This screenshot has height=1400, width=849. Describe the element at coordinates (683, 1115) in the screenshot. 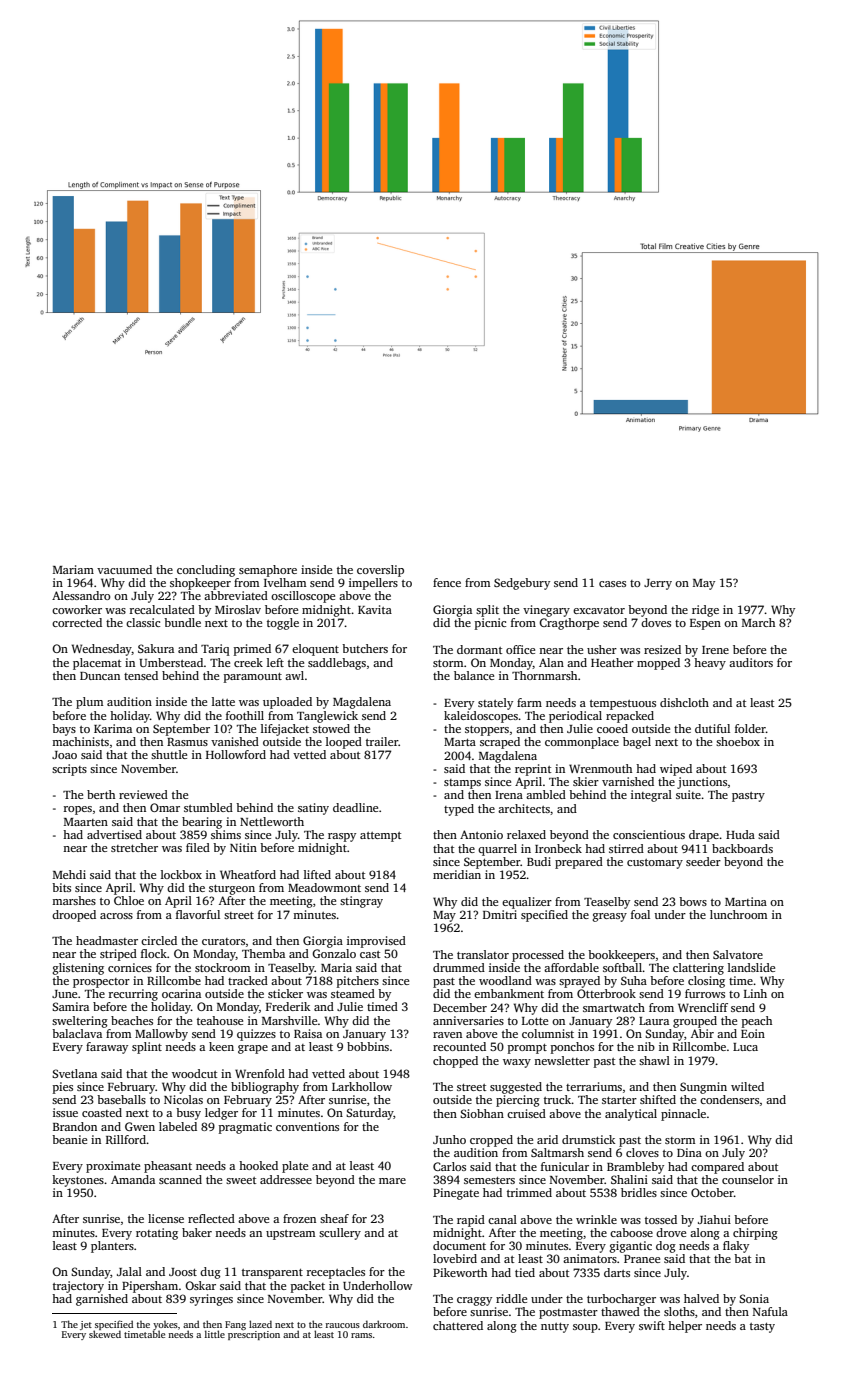

I see `pinnacle` at that location.
